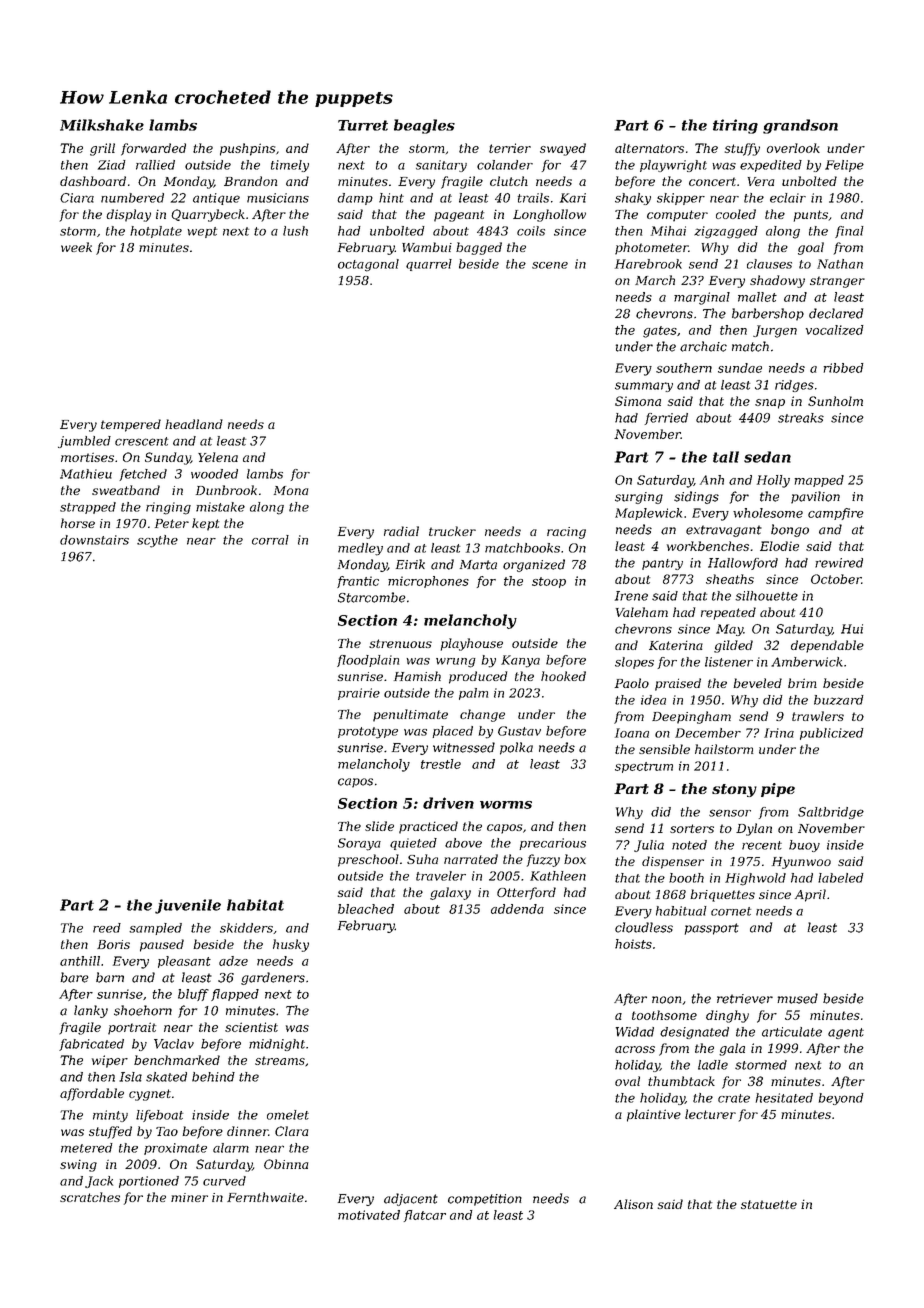 Image resolution: width=924 pixels, height=1308 pixels. Describe the element at coordinates (800, 126) in the screenshot. I see `grandson` at that location.
